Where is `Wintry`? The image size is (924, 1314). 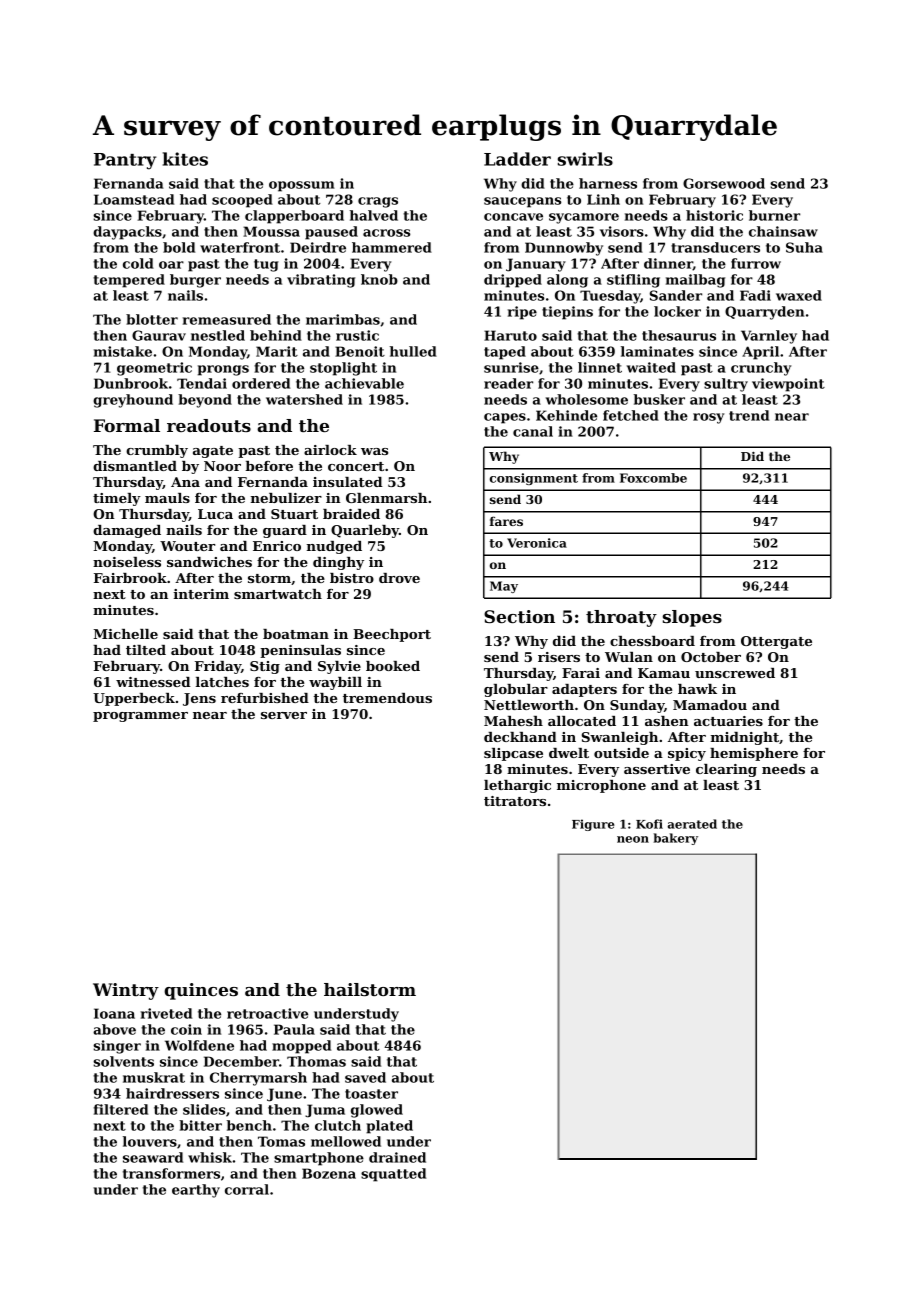 Wintry is located at coordinates (126, 991).
